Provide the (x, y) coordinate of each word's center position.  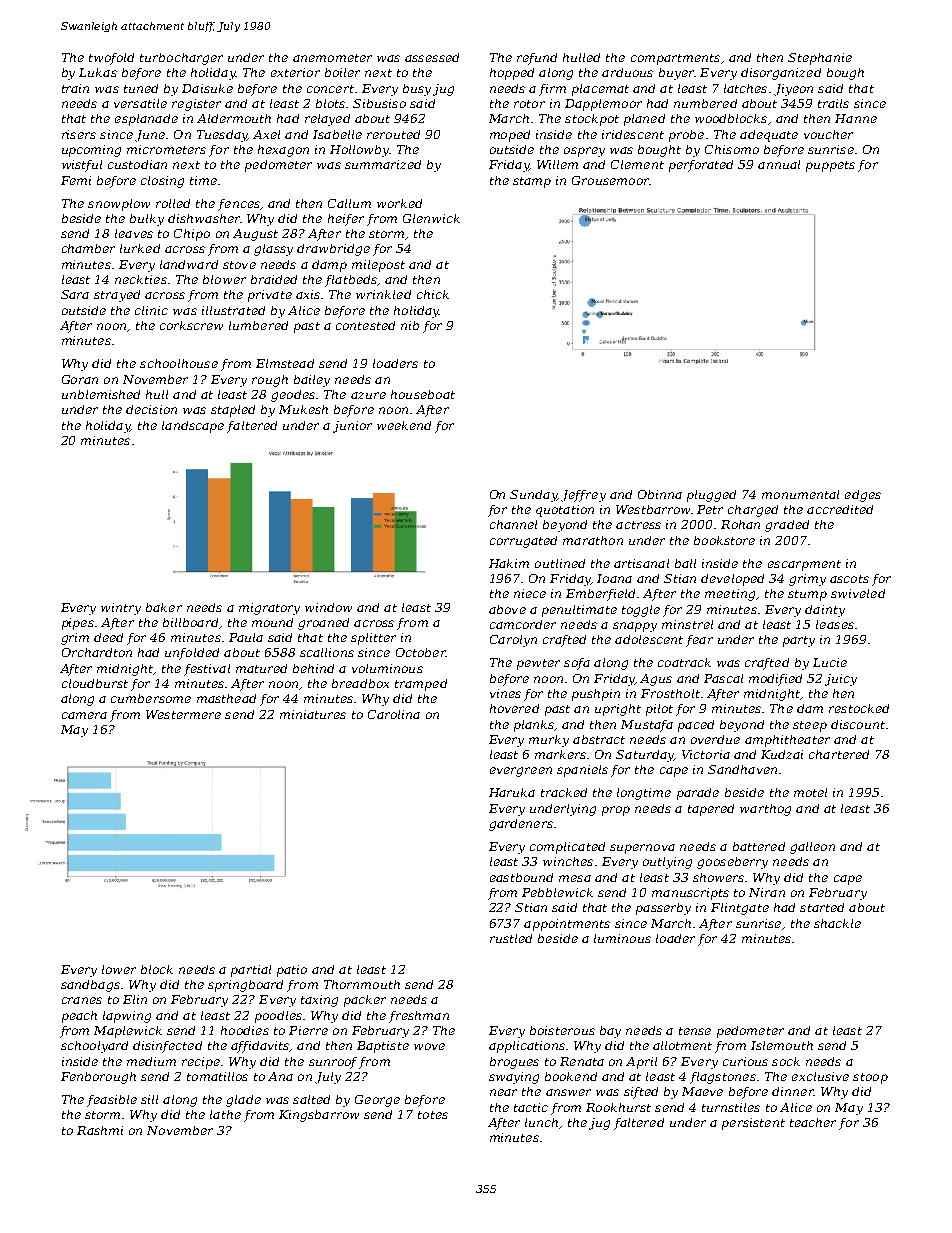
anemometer (332, 58)
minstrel (687, 624)
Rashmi (100, 1130)
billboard (190, 622)
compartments (675, 59)
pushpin (596, 695)
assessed (432, 57)
